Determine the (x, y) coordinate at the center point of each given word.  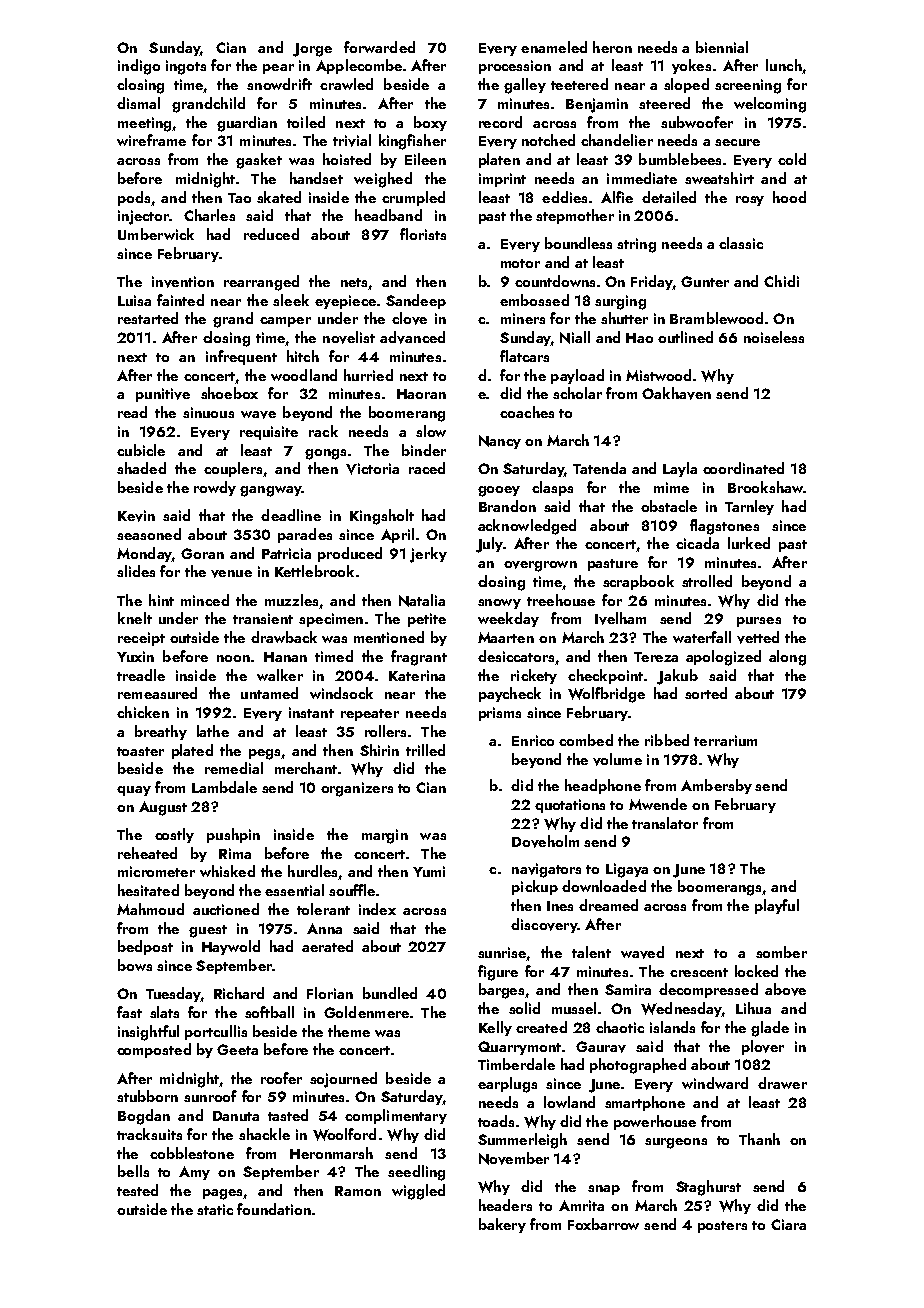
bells (133, 1171)
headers (505, 1205)
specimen (331, 620)
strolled (707, 581)
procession (515, 67)
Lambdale (224, 787)
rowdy (215, 488)
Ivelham (620, 618)
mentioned (389, 637)
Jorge (312, 50)
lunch (784, 65)
